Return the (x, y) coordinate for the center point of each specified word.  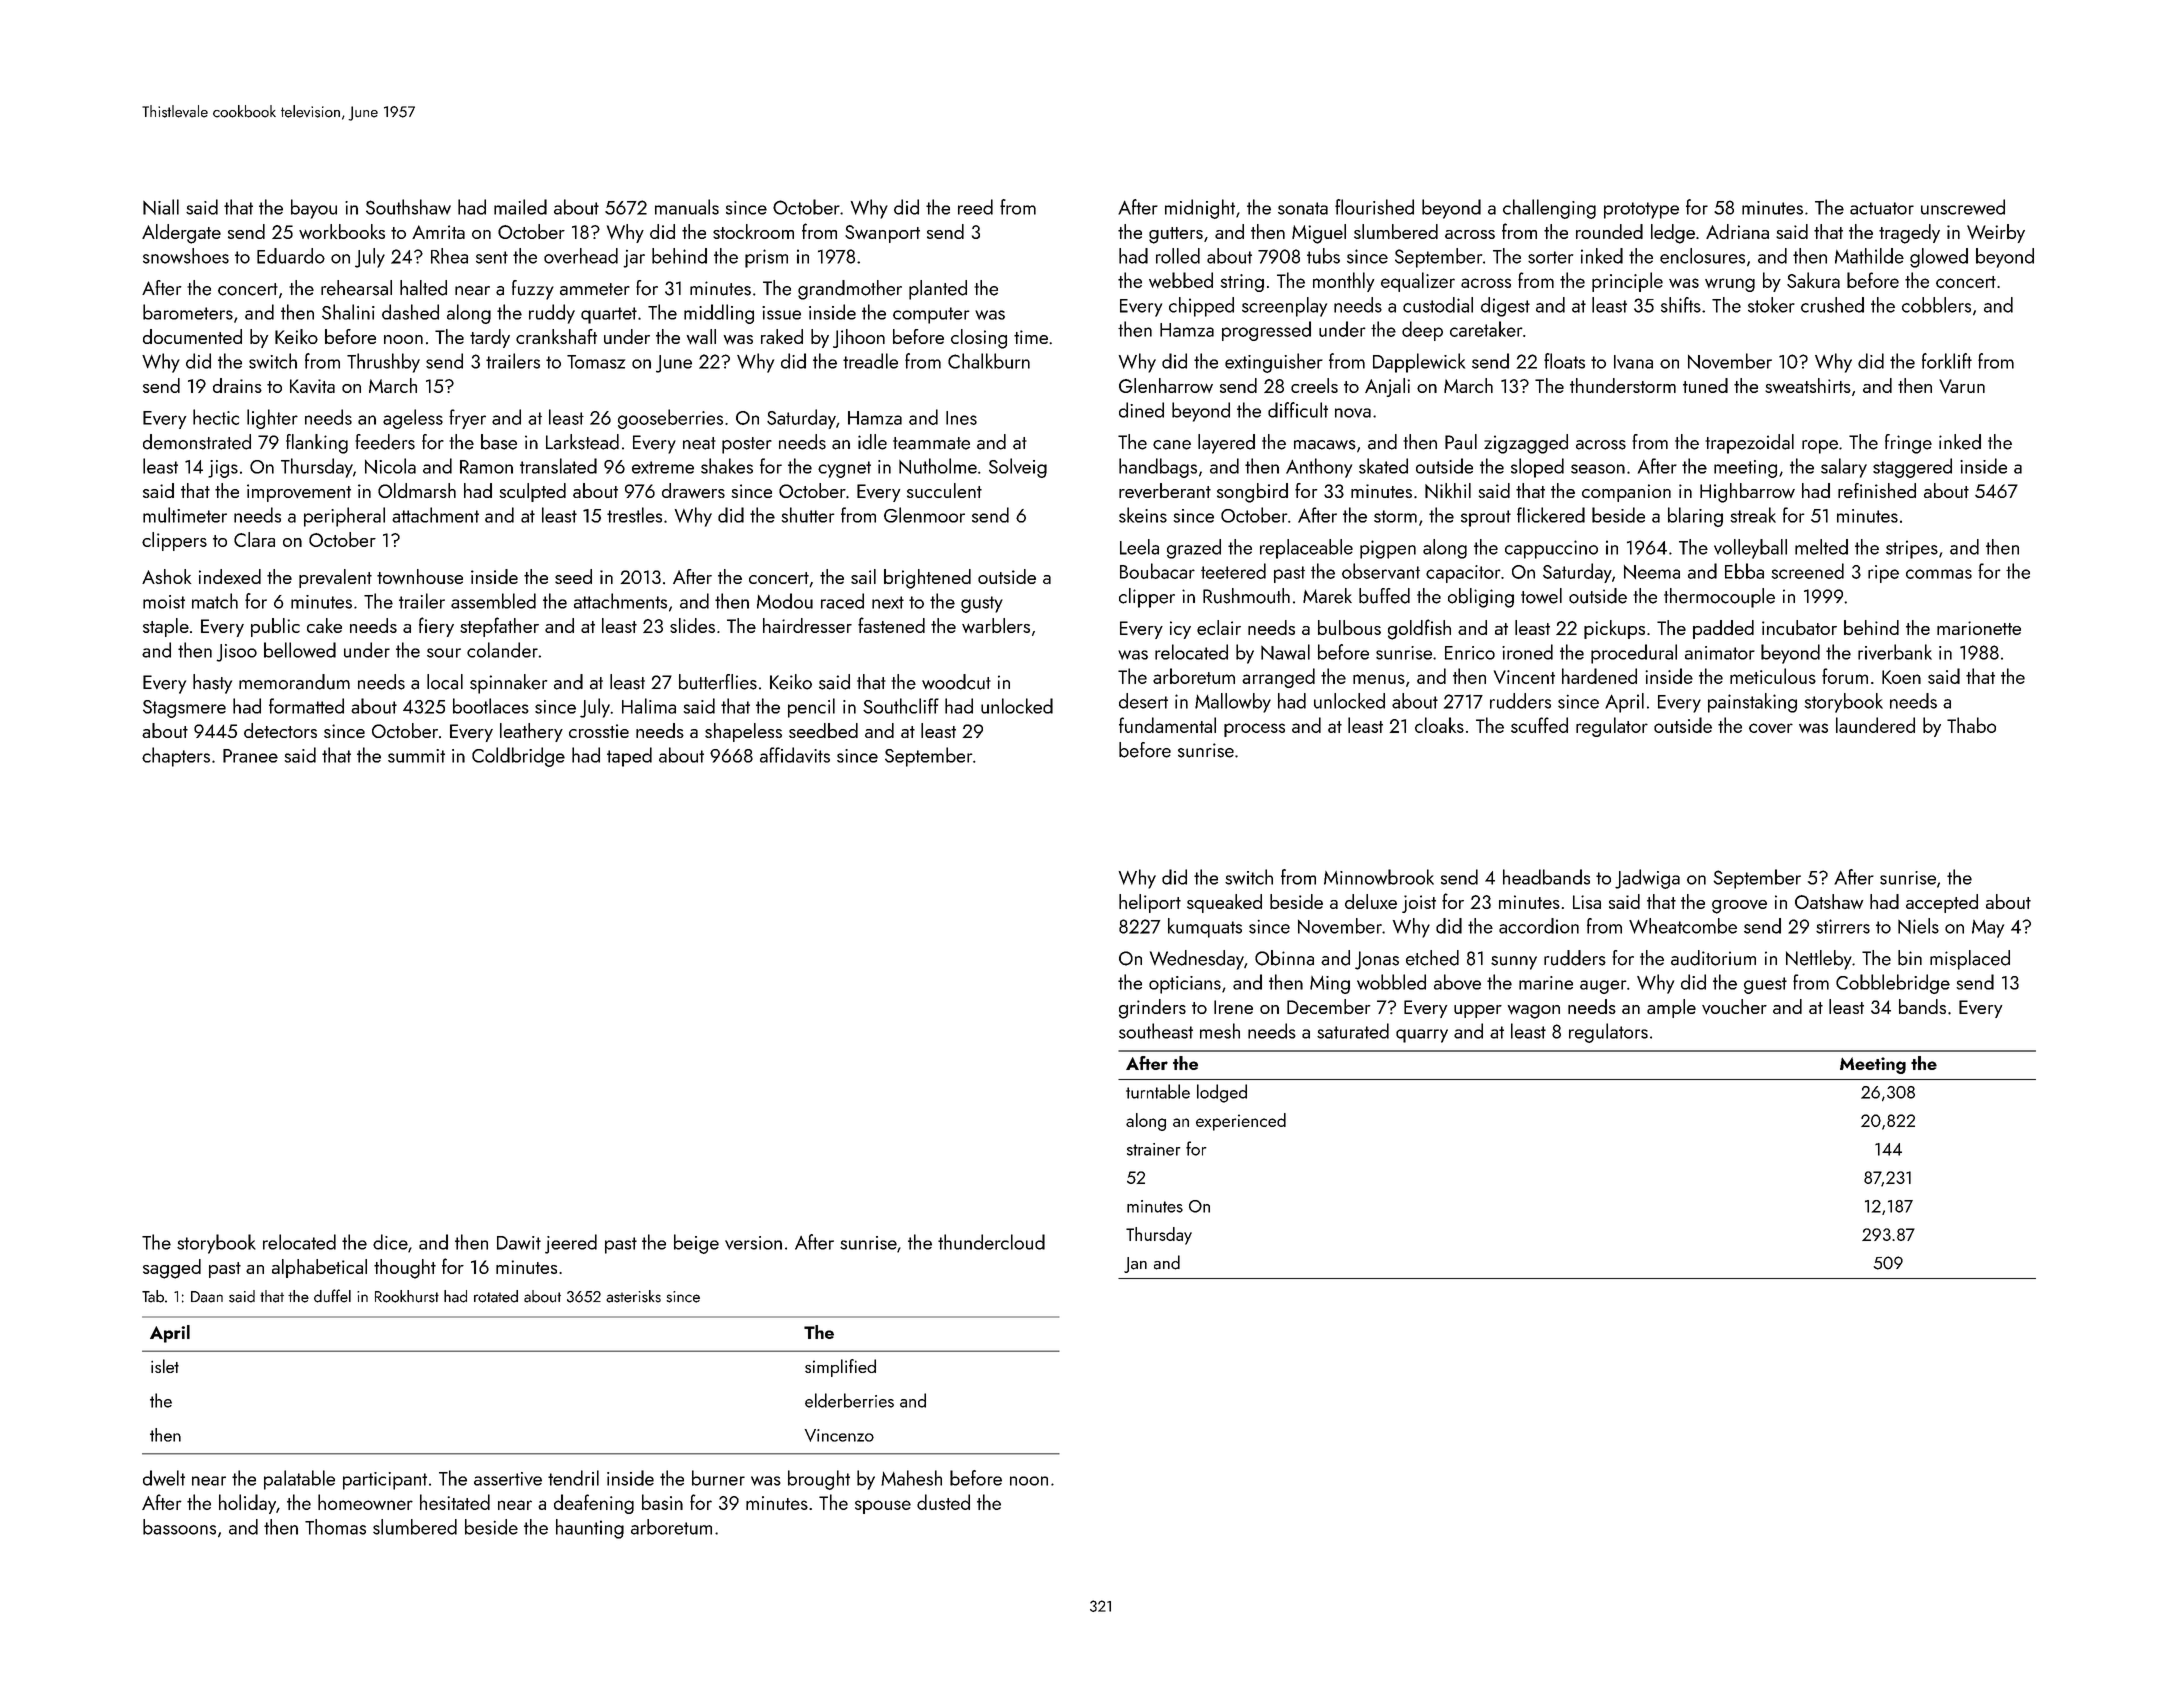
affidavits (795, 755)
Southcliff (901, 706)
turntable (1158, 1091)
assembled (493, 601)
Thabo (1971, 725)
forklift (1947, 361)
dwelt (164, 1478)
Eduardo (291, 256)
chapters (176, 757)
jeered (571, 1244)
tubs (1323, 256)
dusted (943, 1502)
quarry (1422, 1036)
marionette (1979, 628)
